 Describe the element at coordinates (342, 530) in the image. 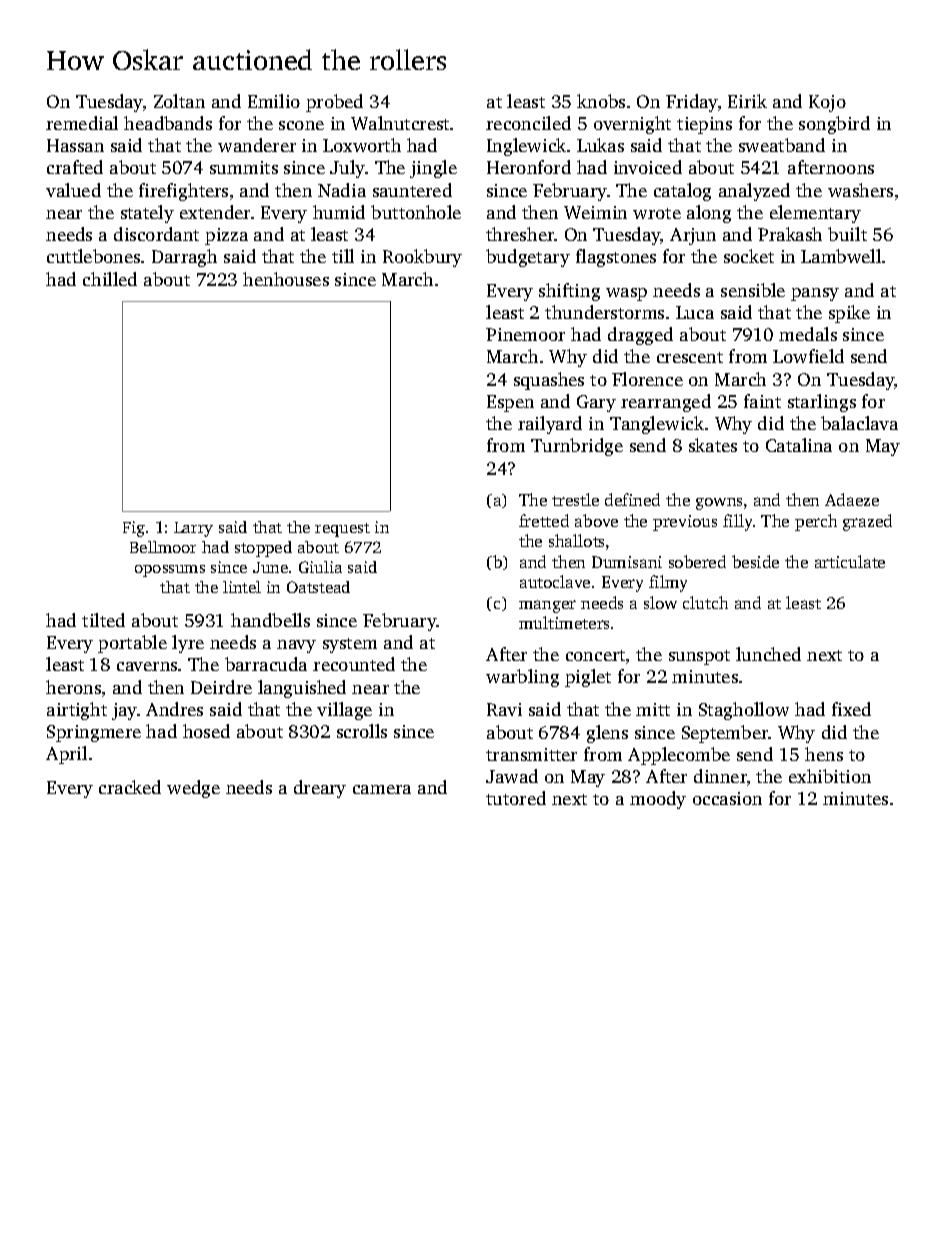

I see `request` at that location.
